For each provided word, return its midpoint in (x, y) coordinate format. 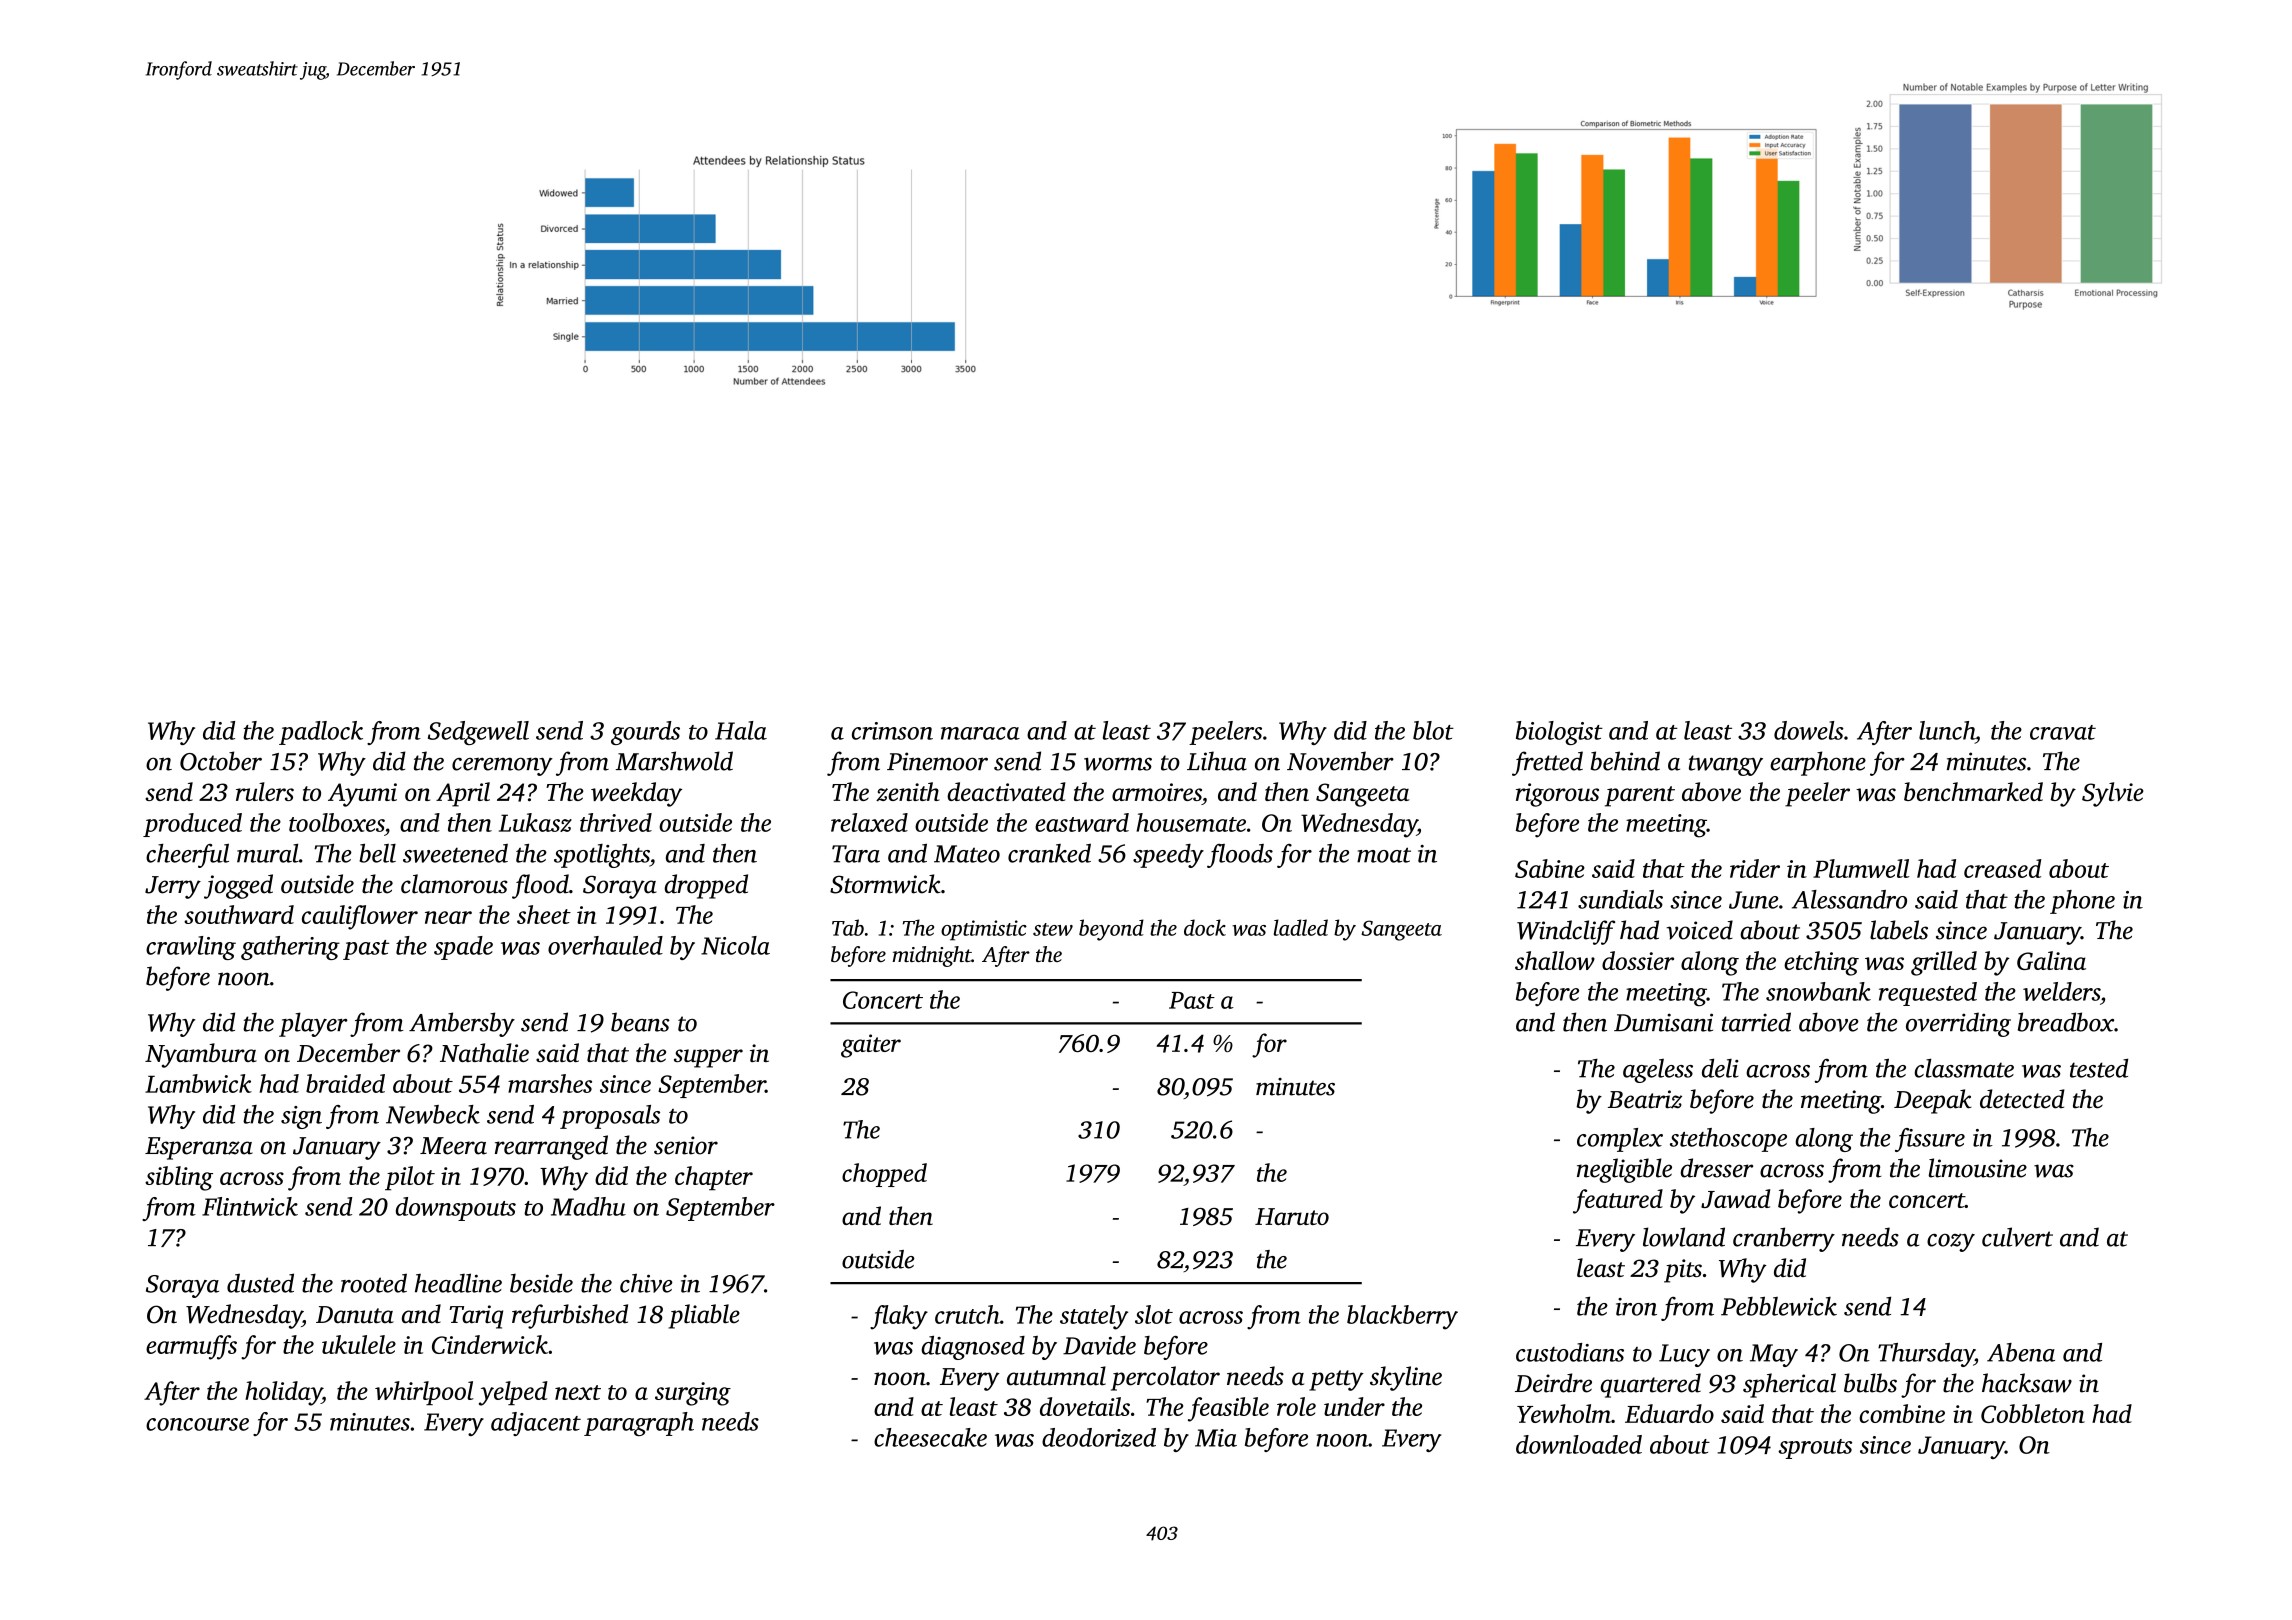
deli (1720, 1068)
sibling (179, 1178)
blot (1433, 730)
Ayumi (362, 795)
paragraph (639, 1424)
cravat (2063, 732)
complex (1620, 1140)
